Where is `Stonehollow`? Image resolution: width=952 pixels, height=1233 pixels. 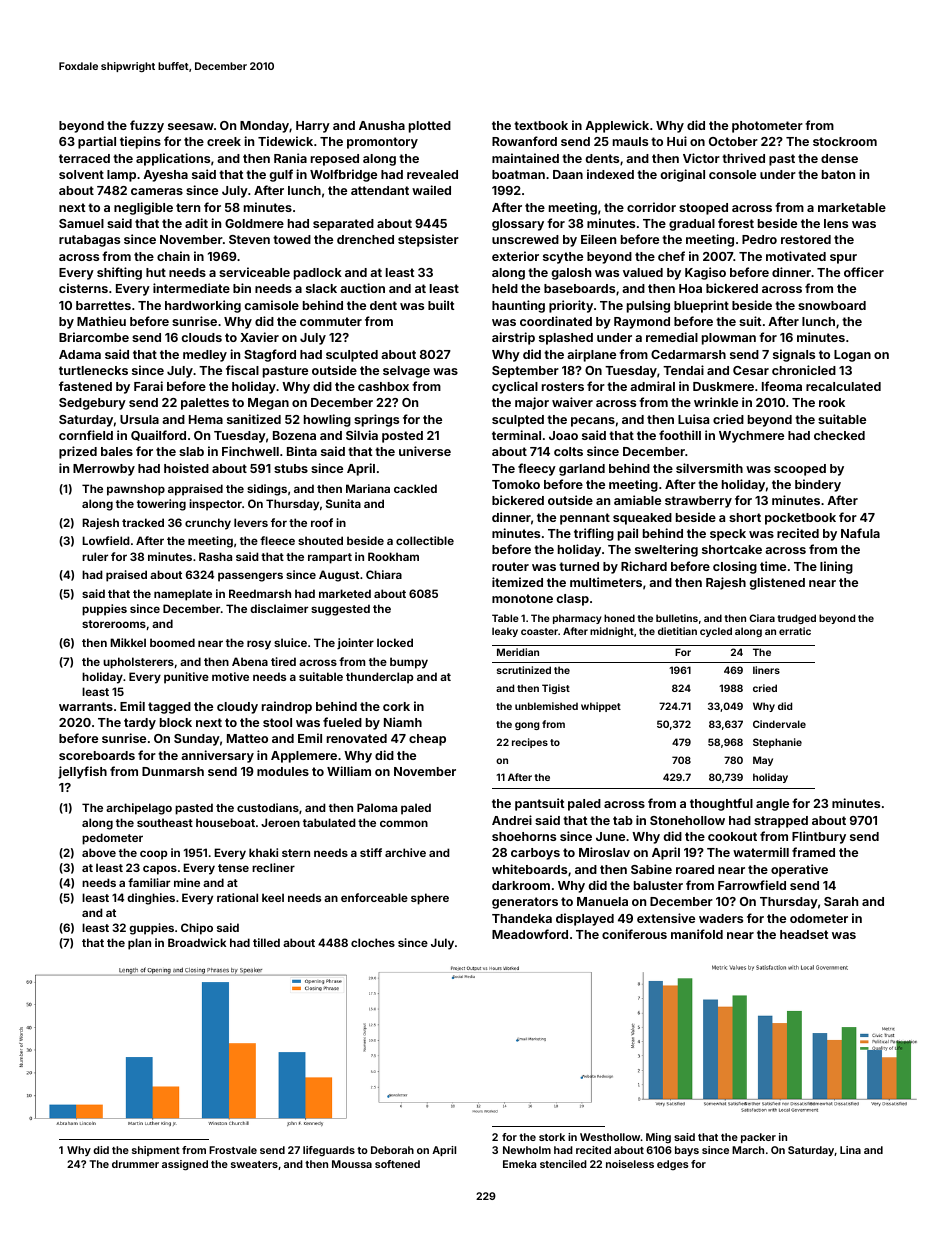
Stonehollow is located at coordinates (687, 820).
